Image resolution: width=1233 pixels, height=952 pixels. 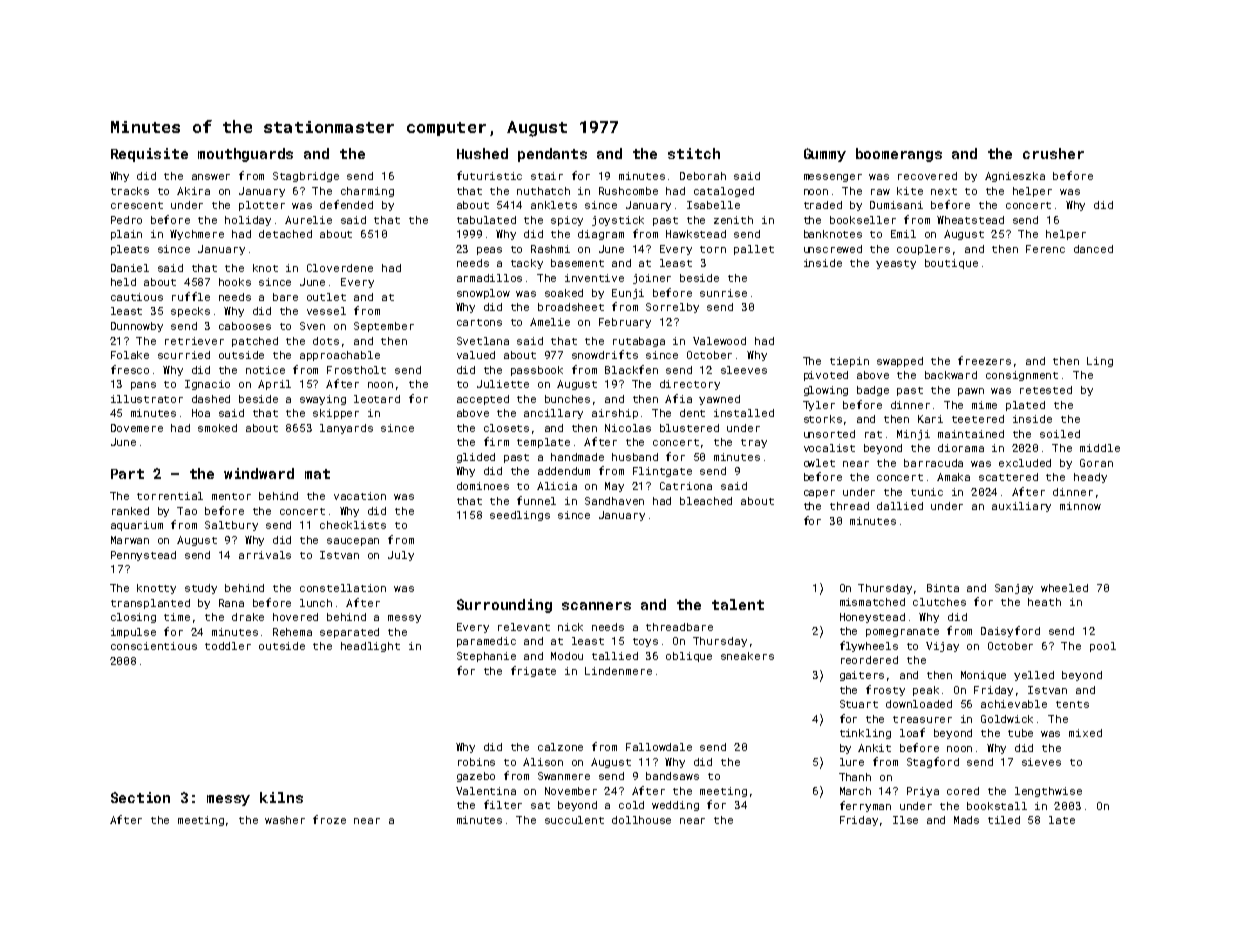 I want to click on dashed, so click(x=211, y=399).
